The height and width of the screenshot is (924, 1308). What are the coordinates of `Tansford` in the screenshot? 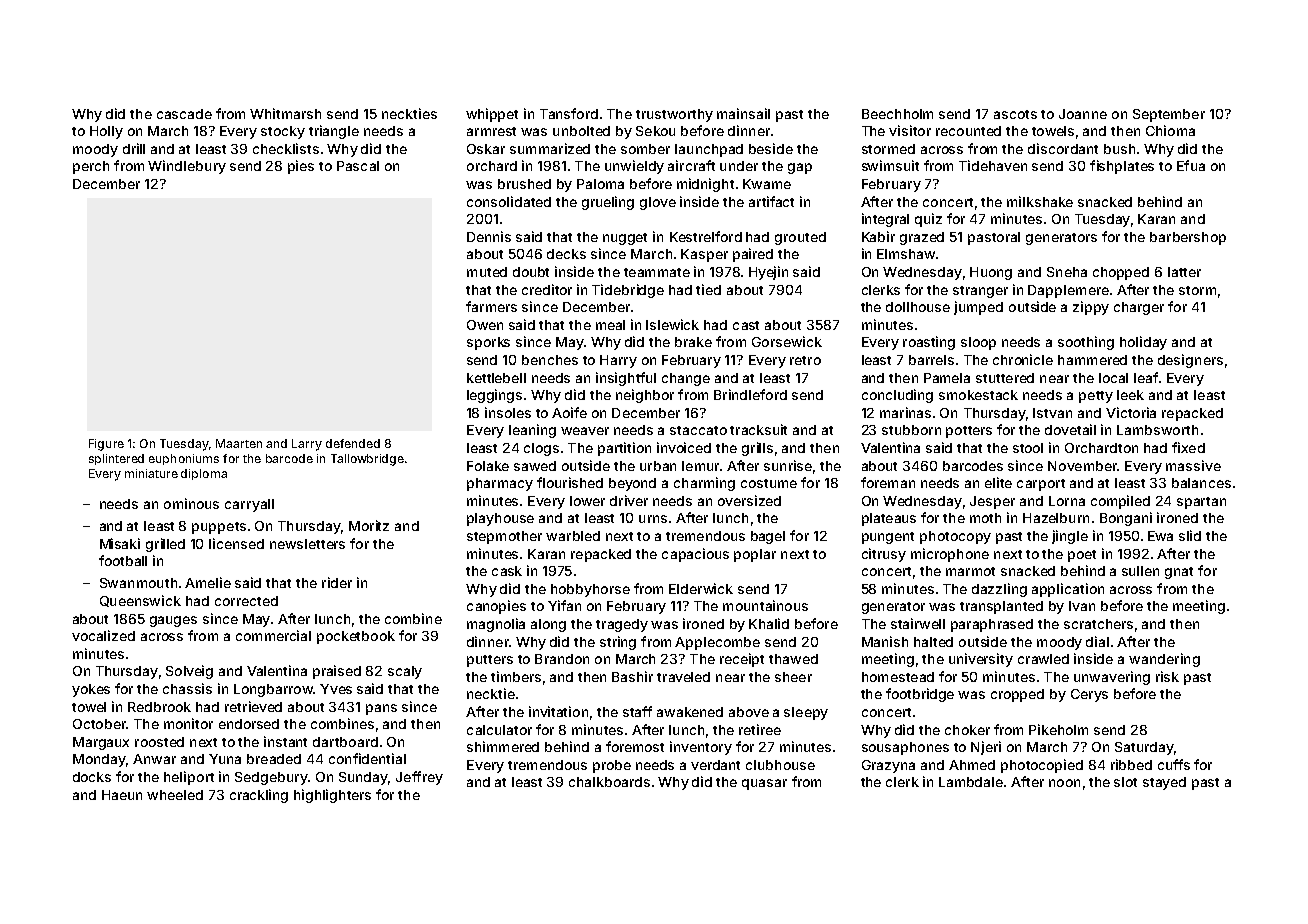 It's located at (569, 113).
